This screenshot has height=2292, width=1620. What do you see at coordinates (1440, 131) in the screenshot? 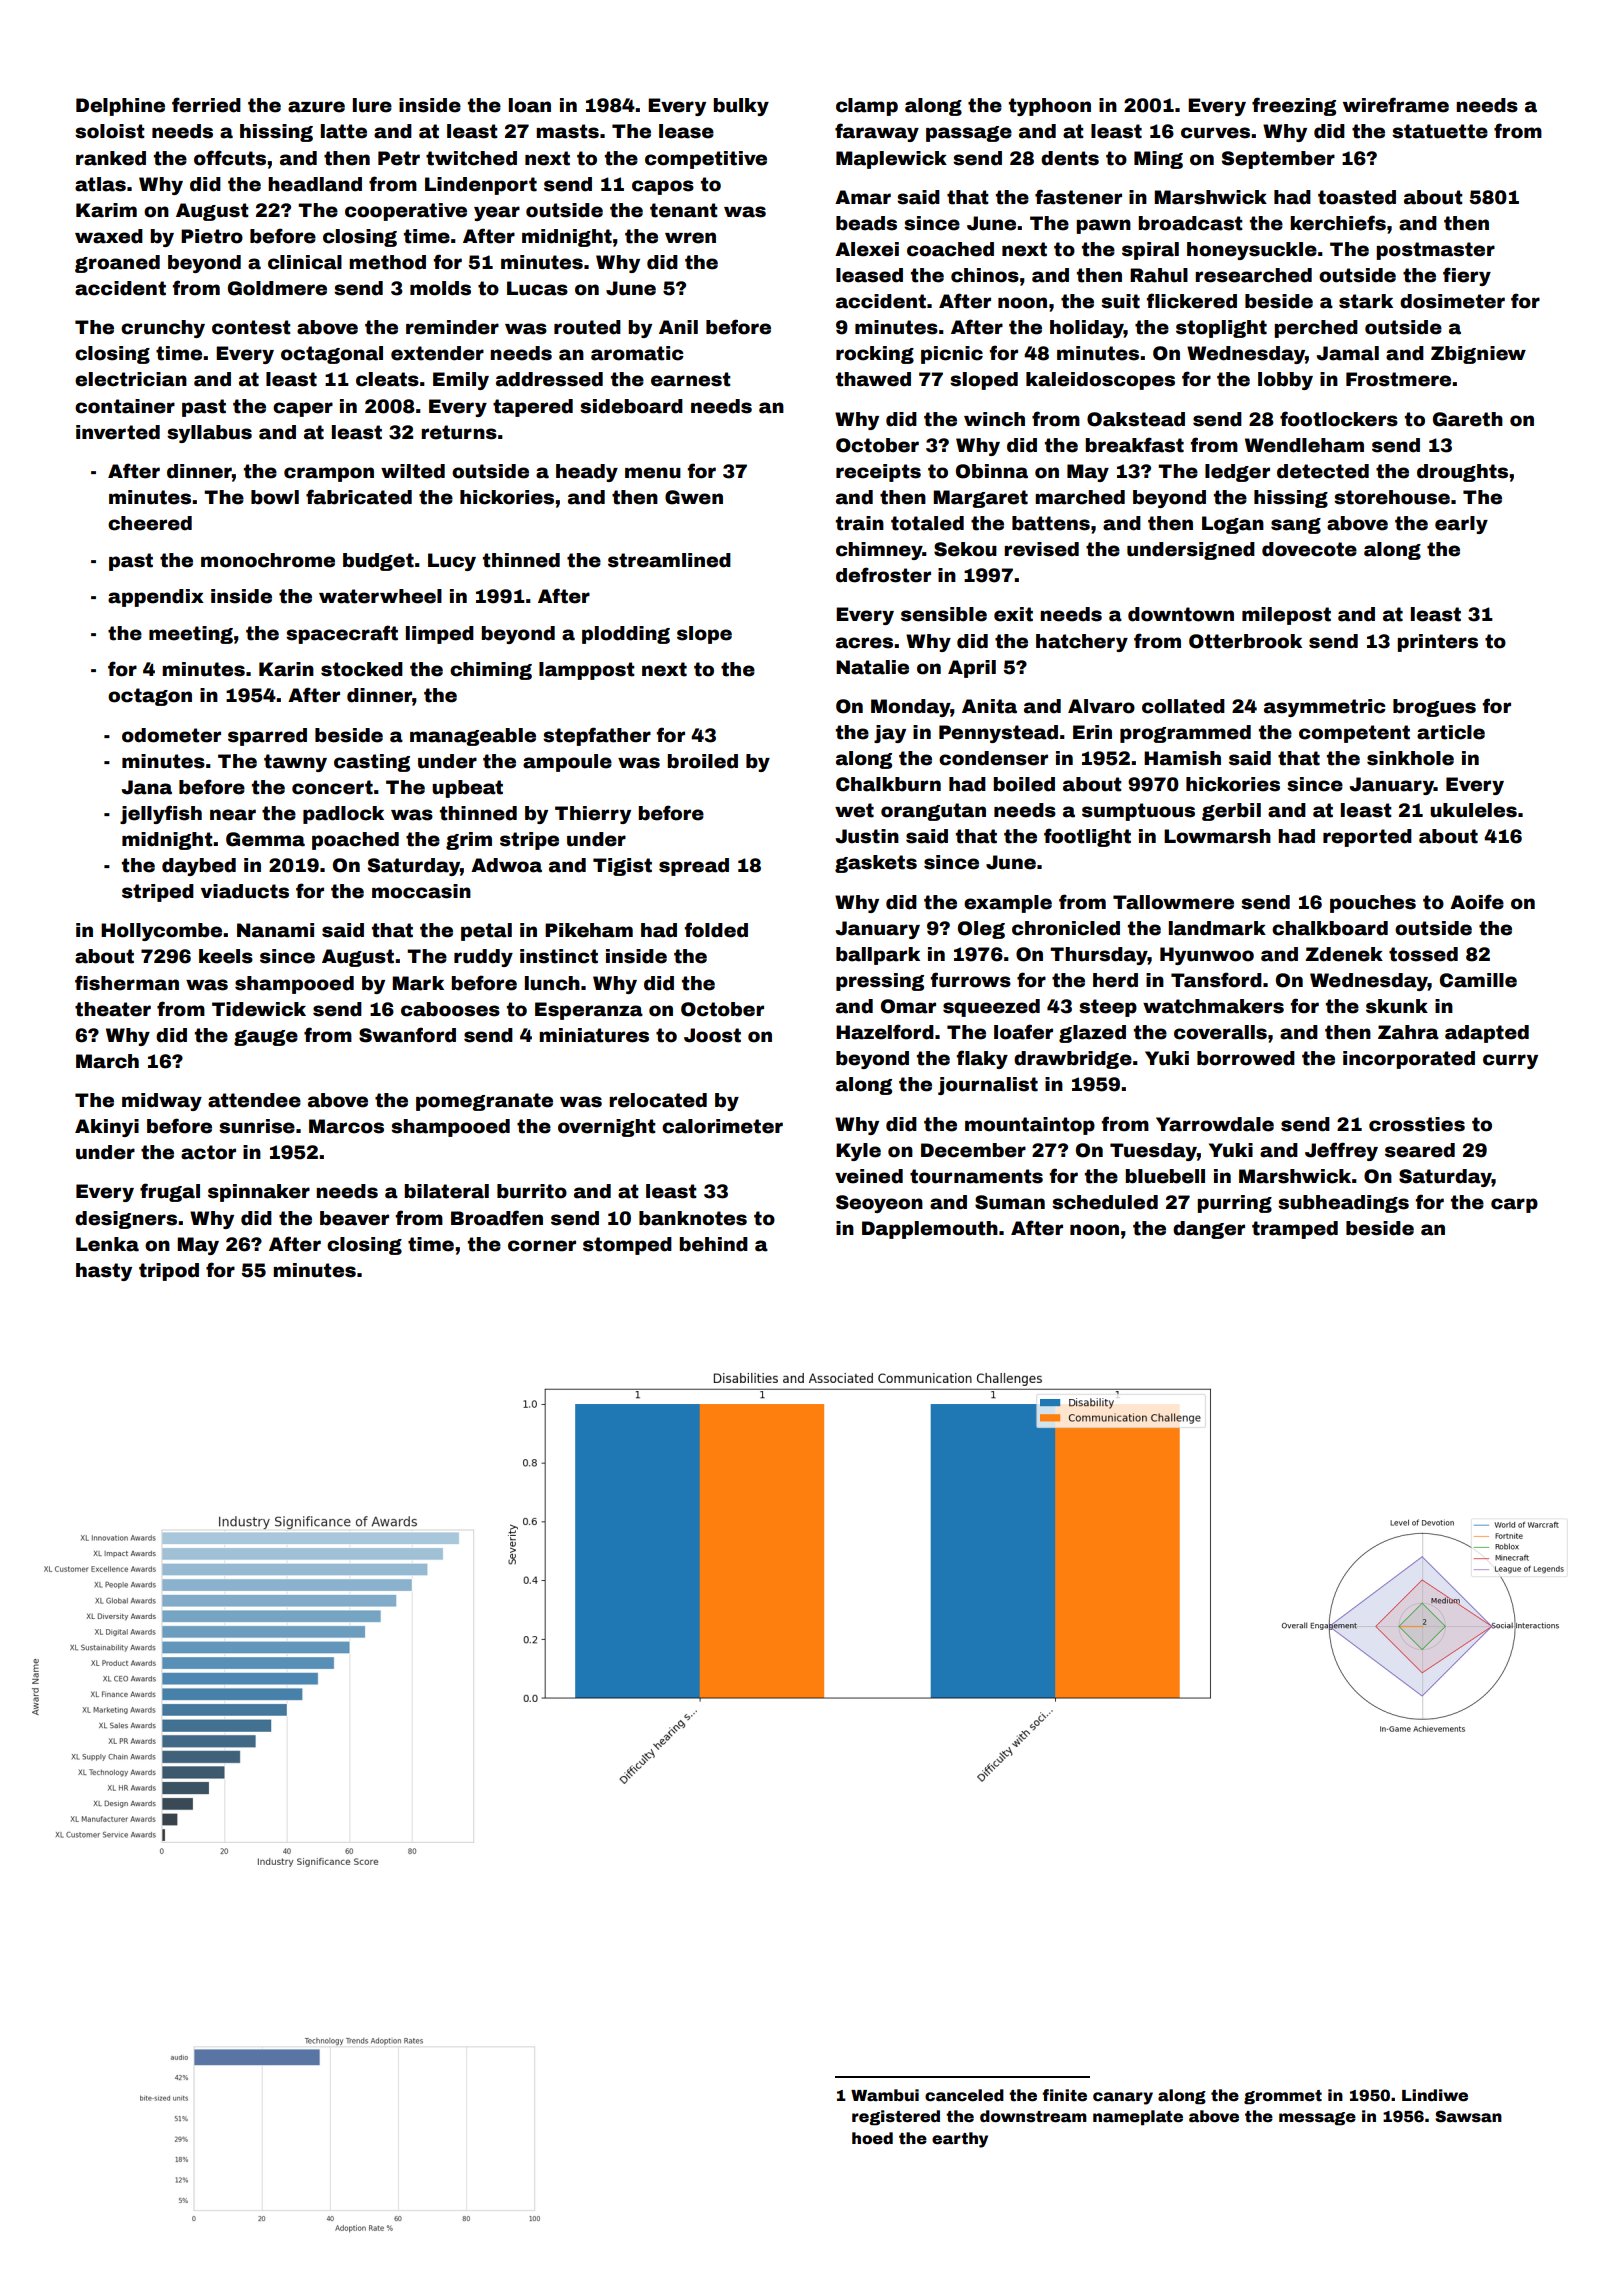
I see `statuette` at bounding box center [1440, 131].
